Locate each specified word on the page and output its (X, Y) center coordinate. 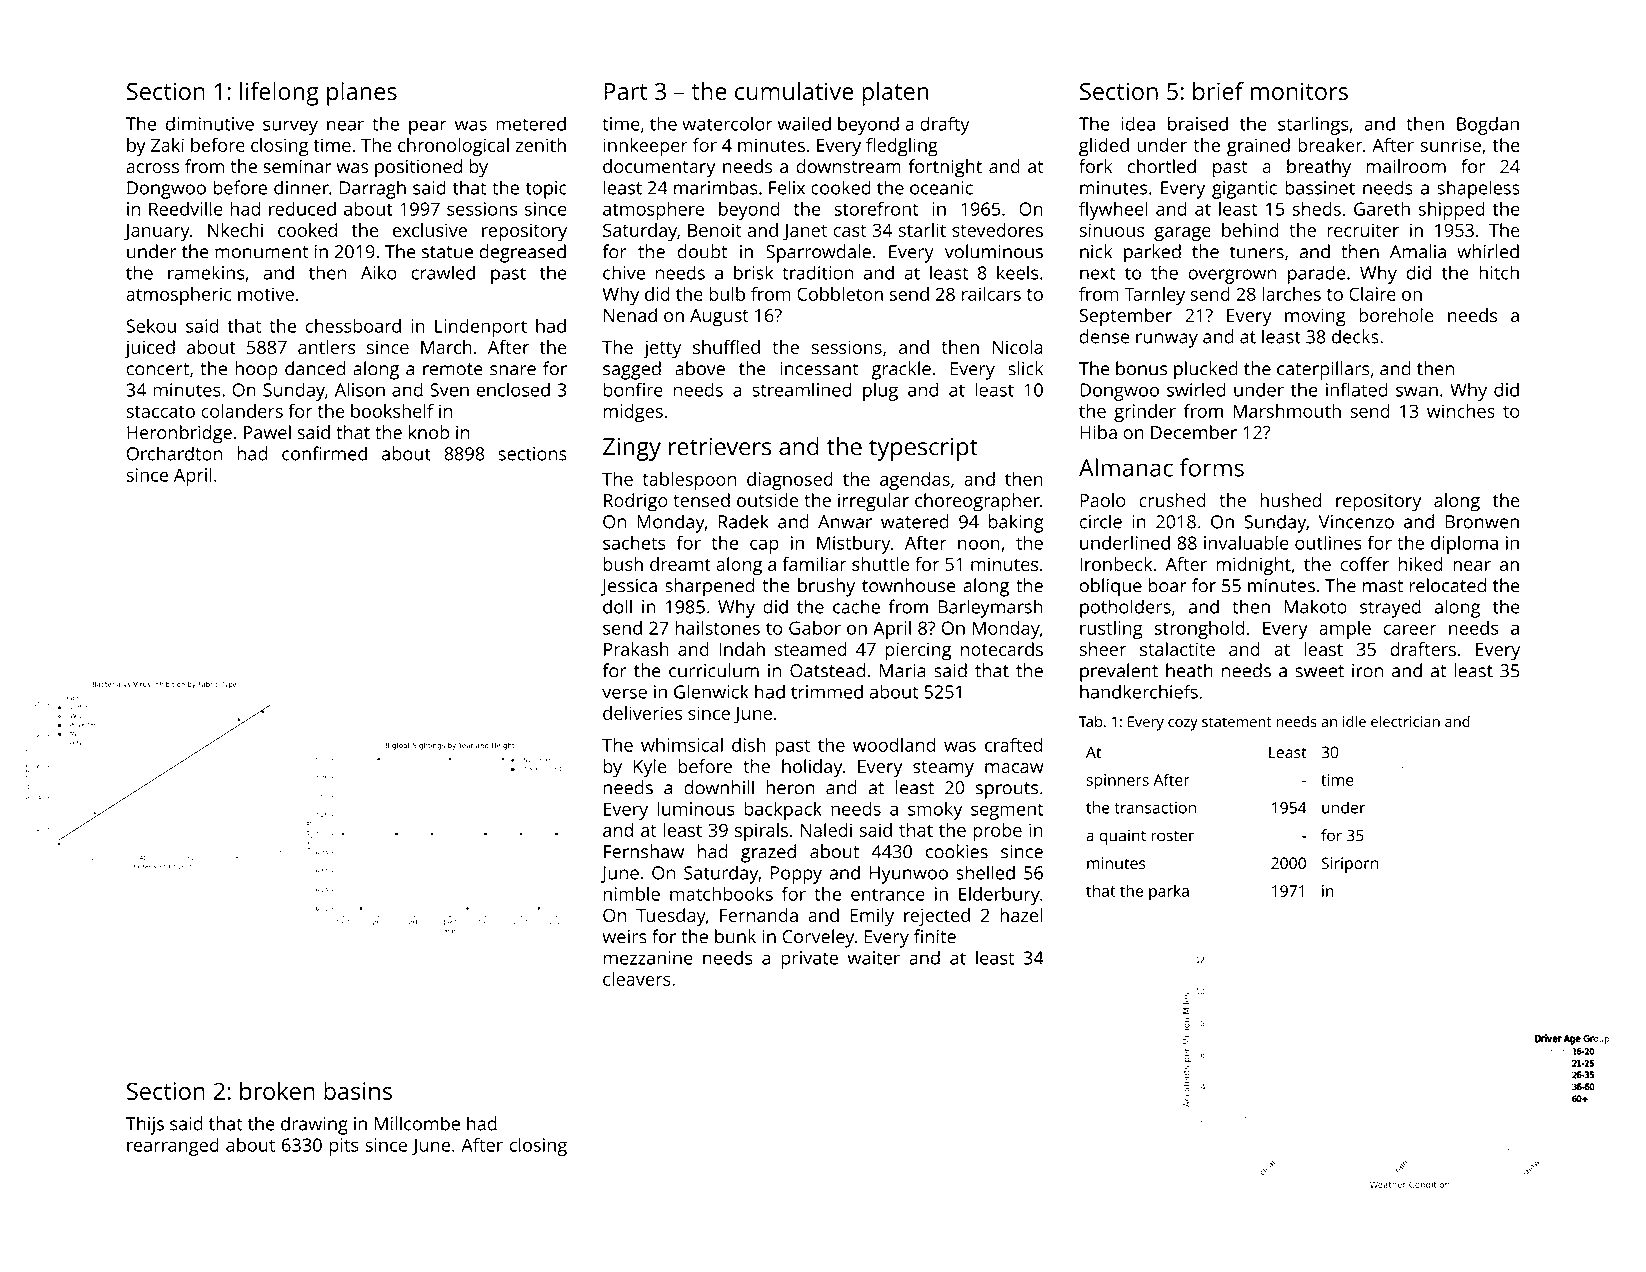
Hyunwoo (909, 875)
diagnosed (790, 481)
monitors (1299, 91)
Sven (449, 390)
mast (1383, 586)
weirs (624, 937)
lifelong (279, 94)
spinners (1117, 782)
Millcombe (417, 1123)
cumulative (794, 91)
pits (343, 1147)
